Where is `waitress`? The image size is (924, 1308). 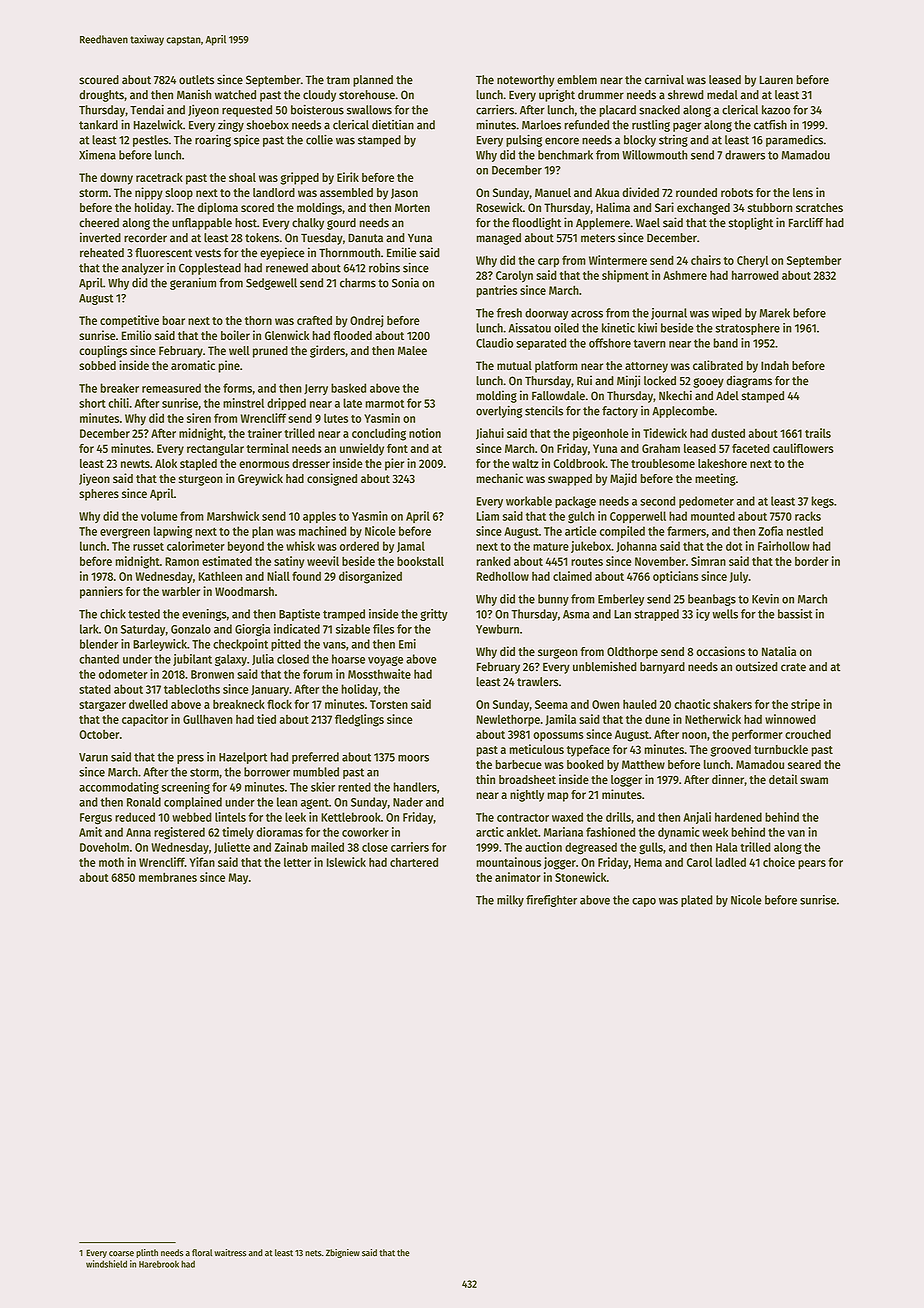
waitress is located at coordinates (230, 1253).
